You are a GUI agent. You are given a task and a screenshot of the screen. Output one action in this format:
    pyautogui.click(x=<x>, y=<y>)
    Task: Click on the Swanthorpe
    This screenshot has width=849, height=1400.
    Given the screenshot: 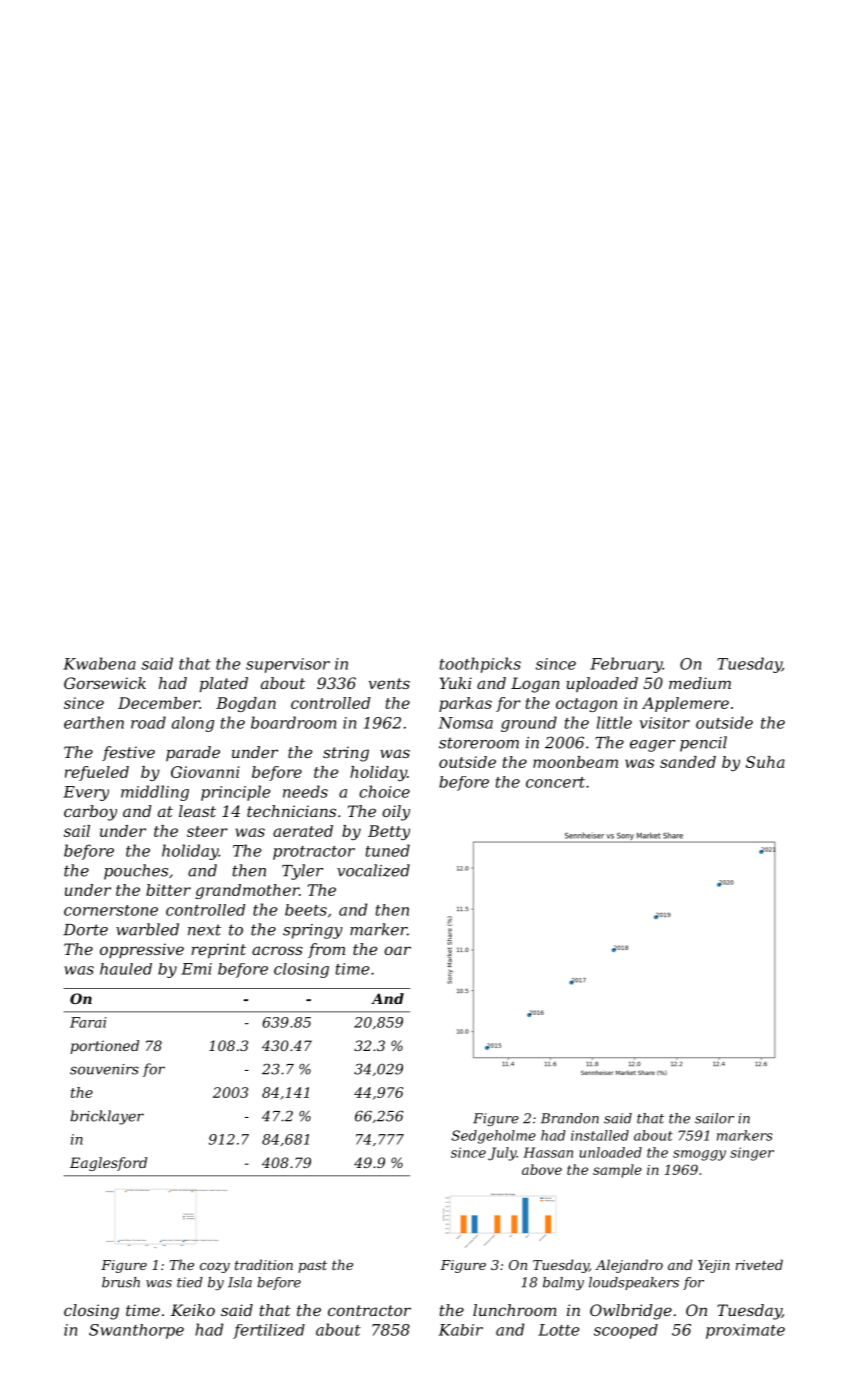 What is the action you would take?
    pyautogui.click(x=136, y=1331)
